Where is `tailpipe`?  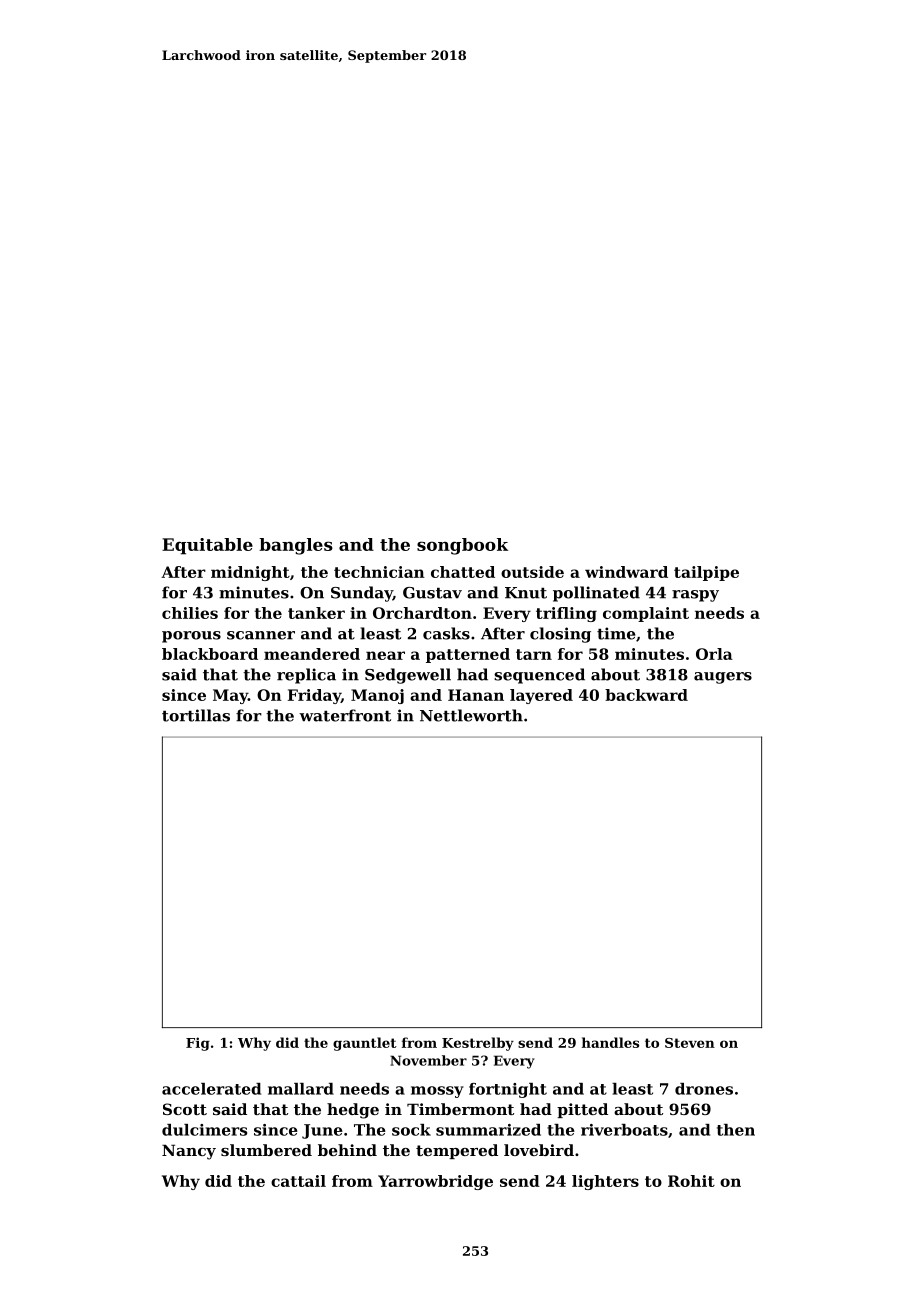 tailpipe is located at coordinates (706, 573).
